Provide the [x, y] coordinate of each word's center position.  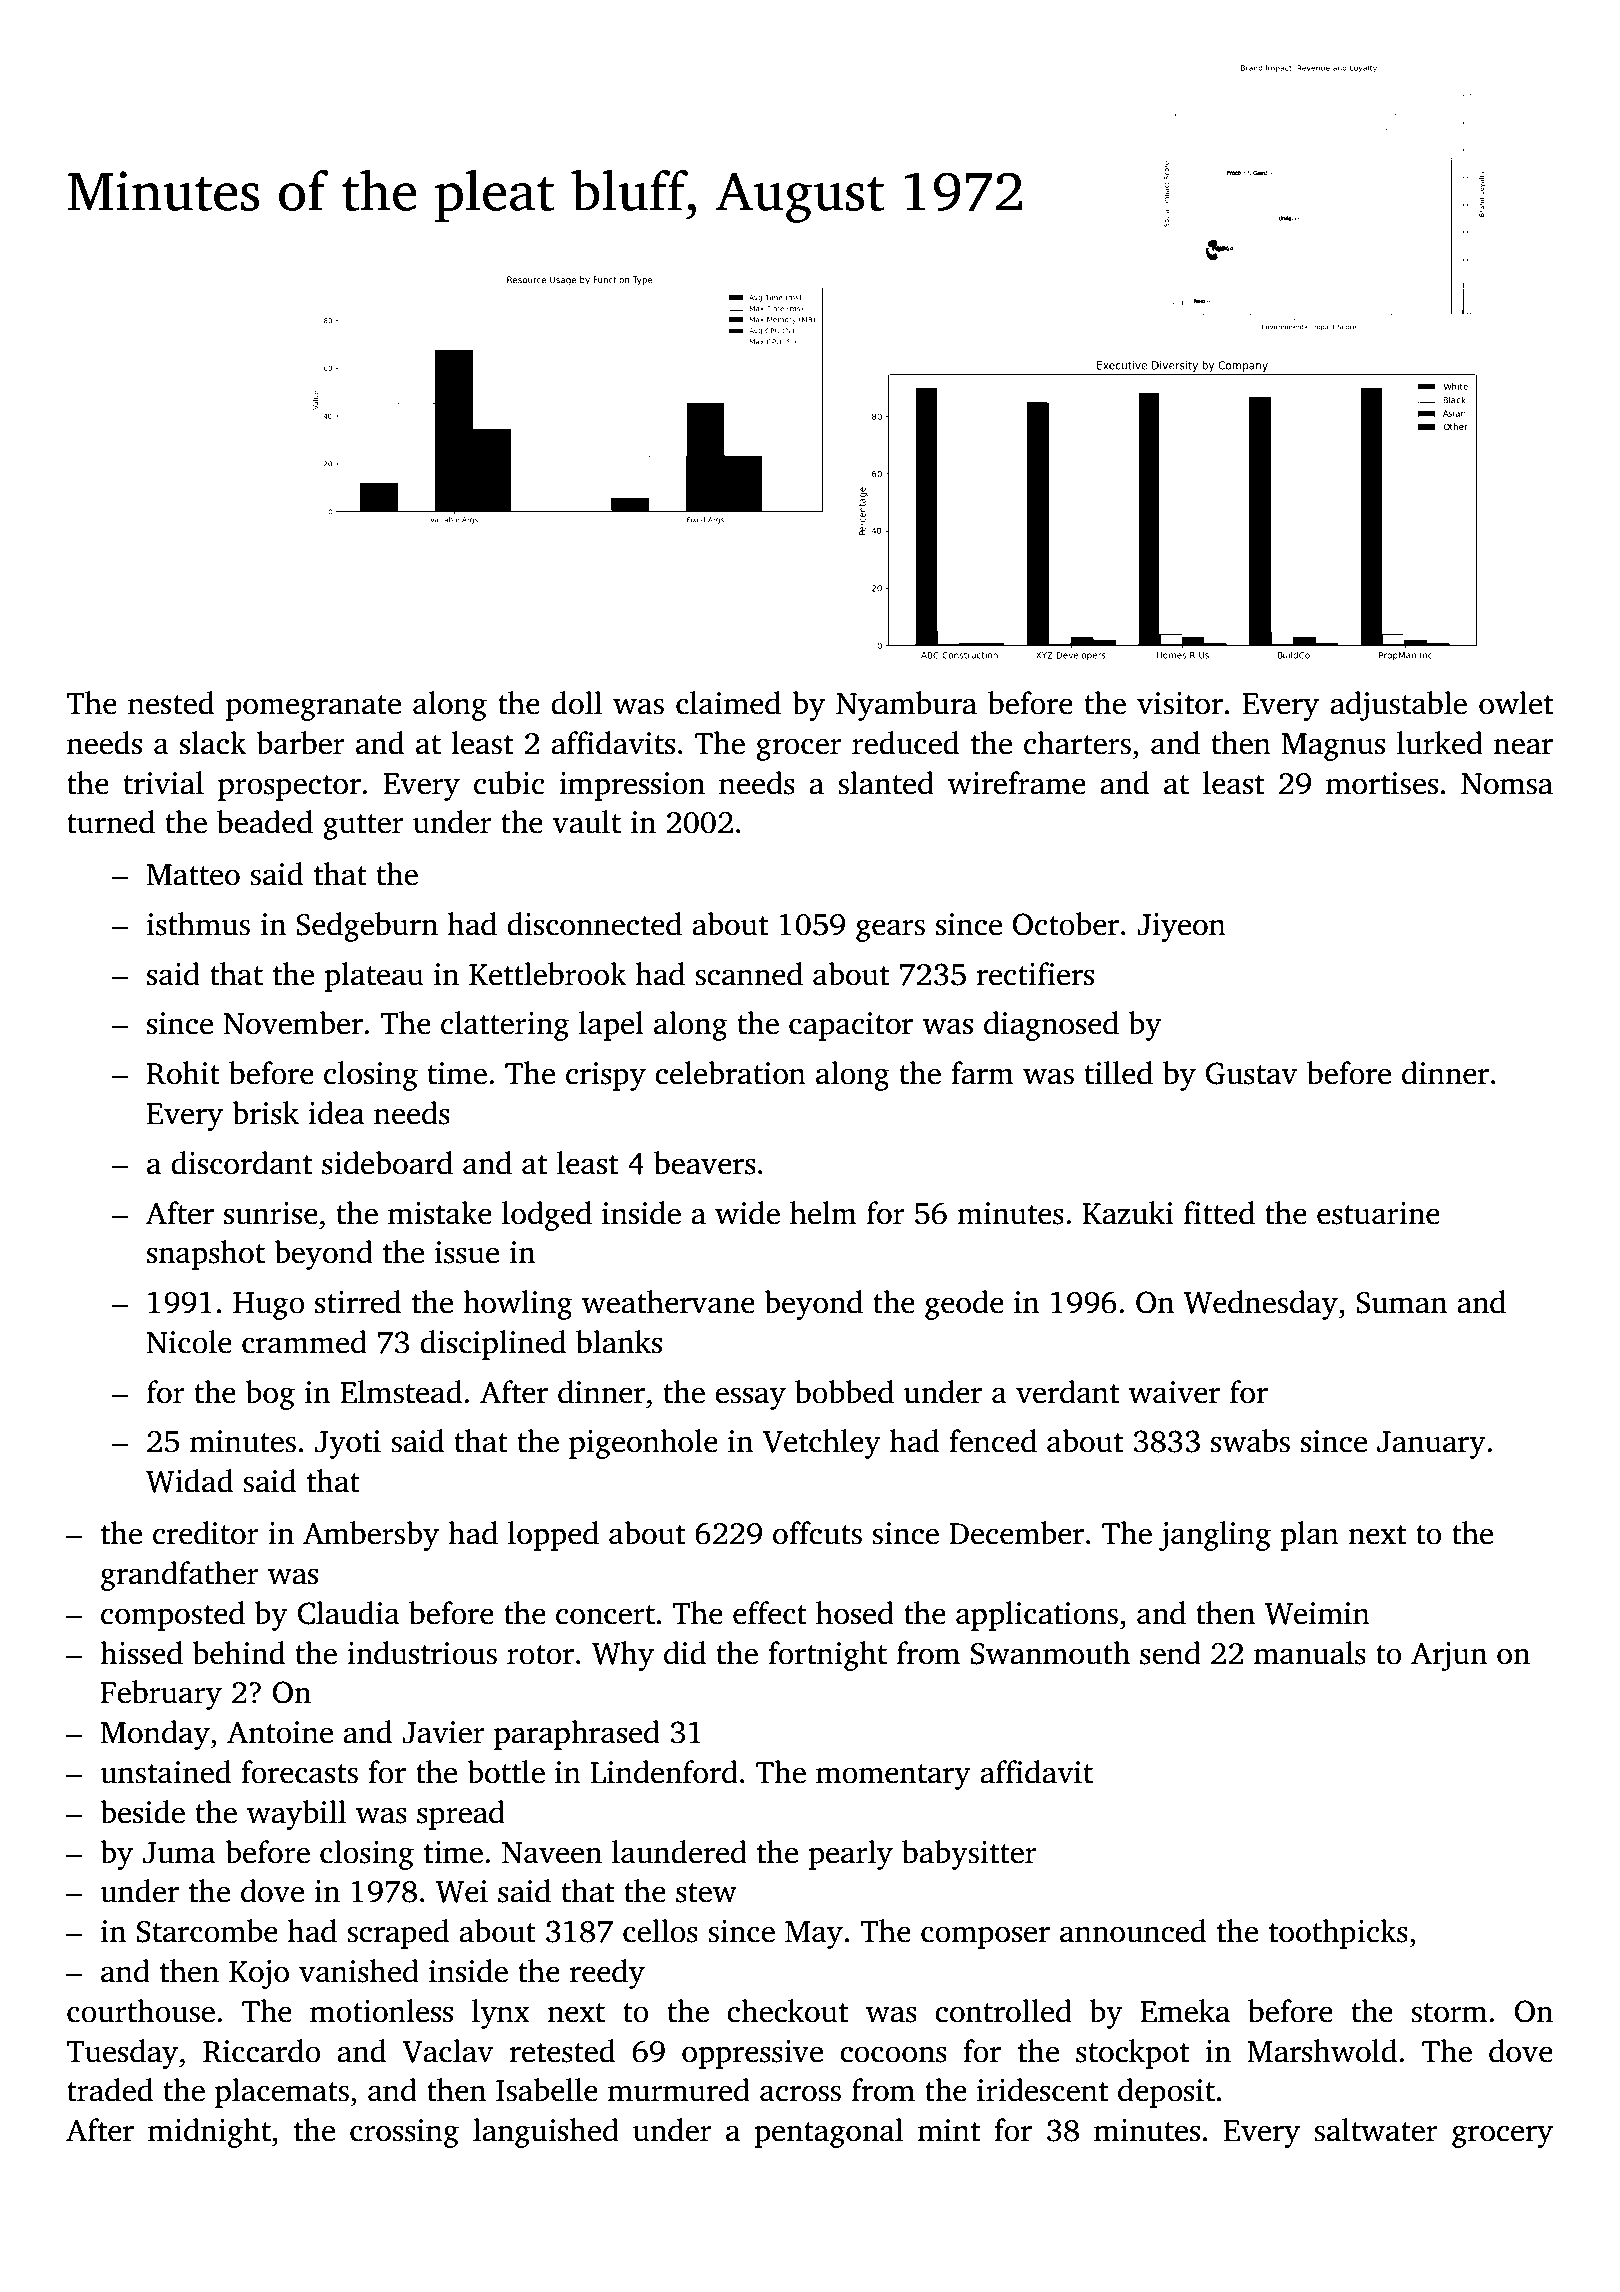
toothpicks [1338, 1934]
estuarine [1378, 1213]
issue [467, 1252]
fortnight [827, 1656]
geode [964, 1305]
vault [586, 822]
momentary [893, 1777]
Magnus [1333, 747]
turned [111, 822]
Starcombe [207, 1931]
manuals [1310, 1653]
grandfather [180, 1576]
